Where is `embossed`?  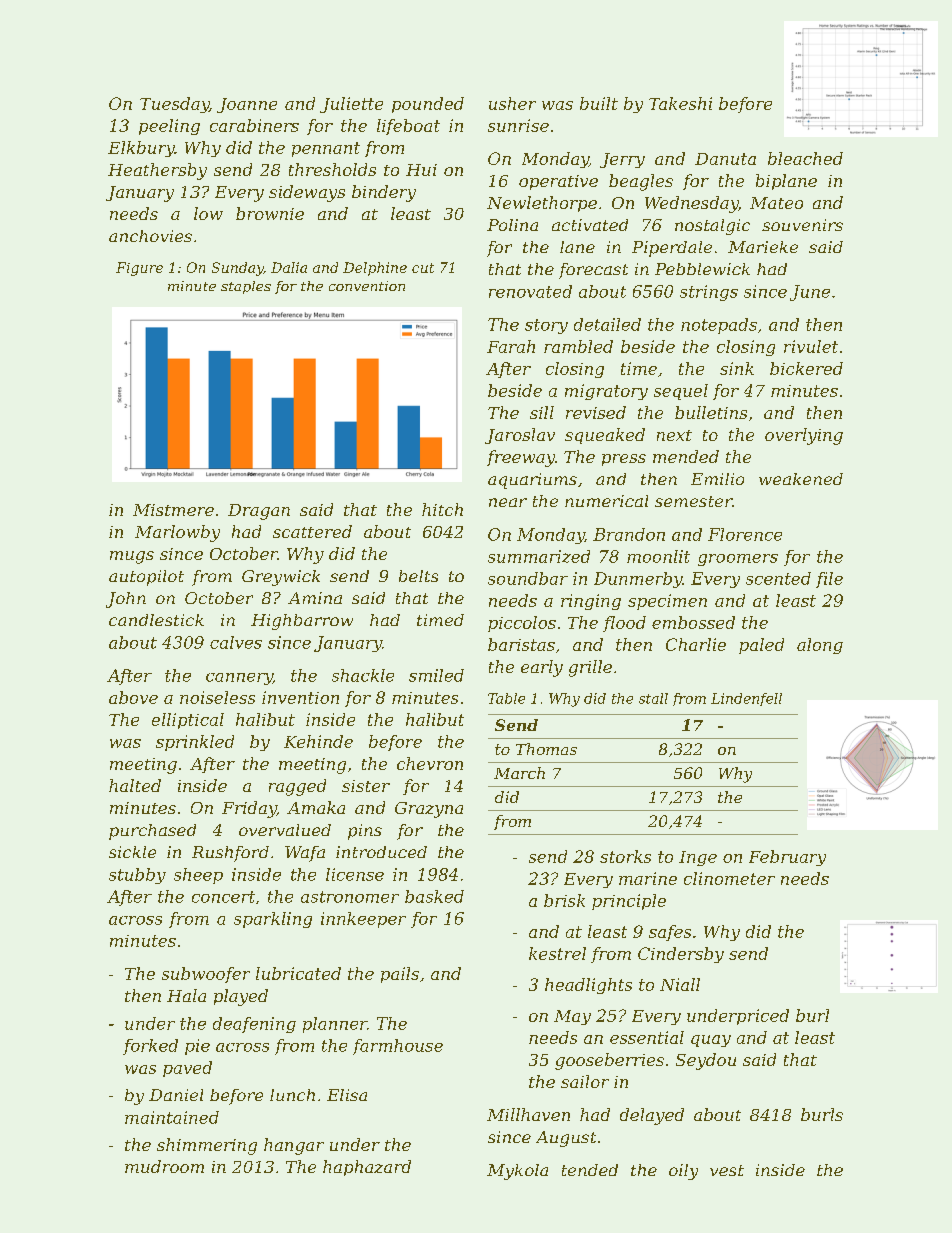 embossed is located at coordinates (693, 622).
